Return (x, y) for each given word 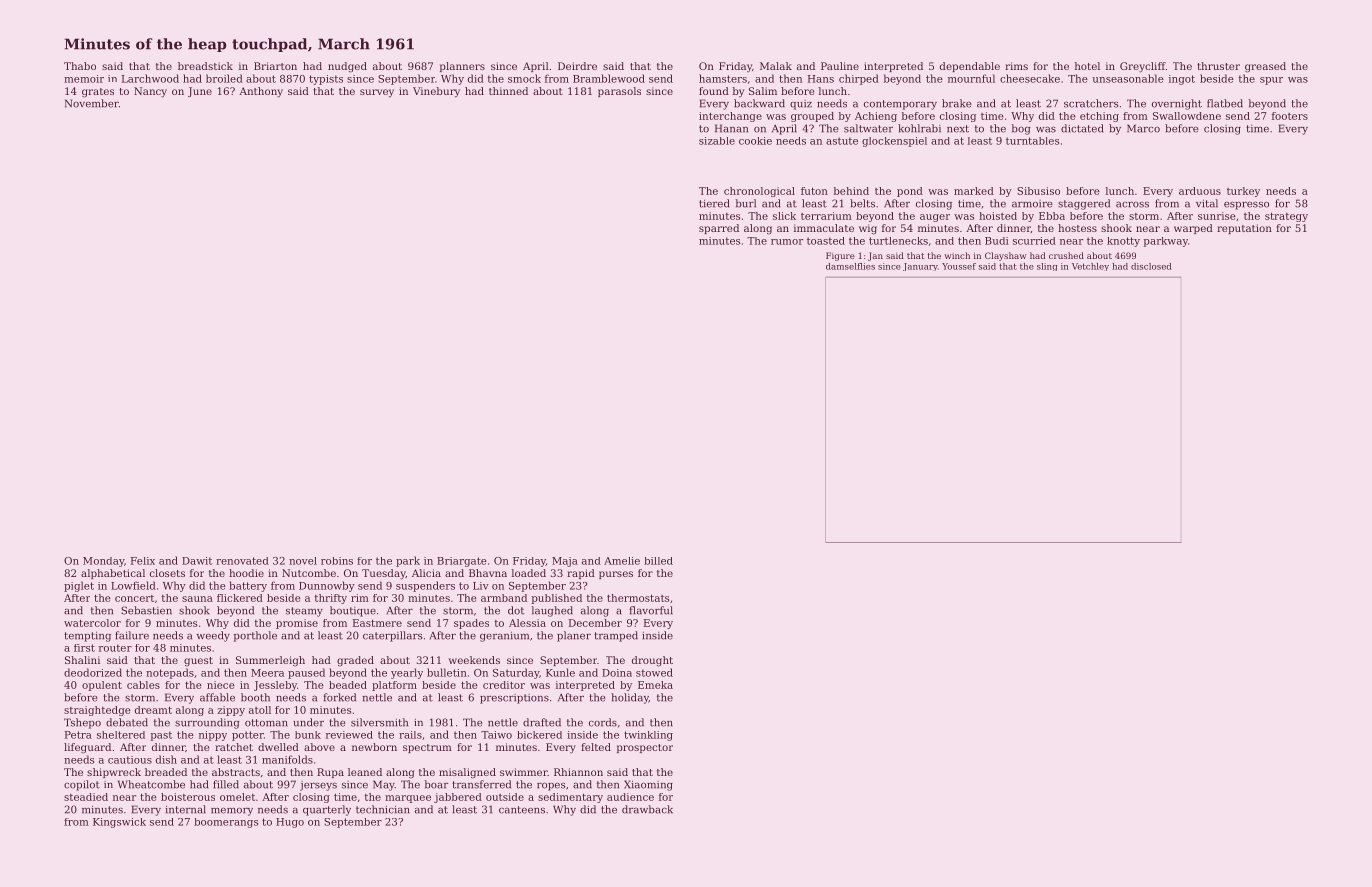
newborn (374, 747)
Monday (103, 562)
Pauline (840, 66)
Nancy (150, 92)
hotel (1087, 66)
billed (658, 561)
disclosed (1151, 266)
